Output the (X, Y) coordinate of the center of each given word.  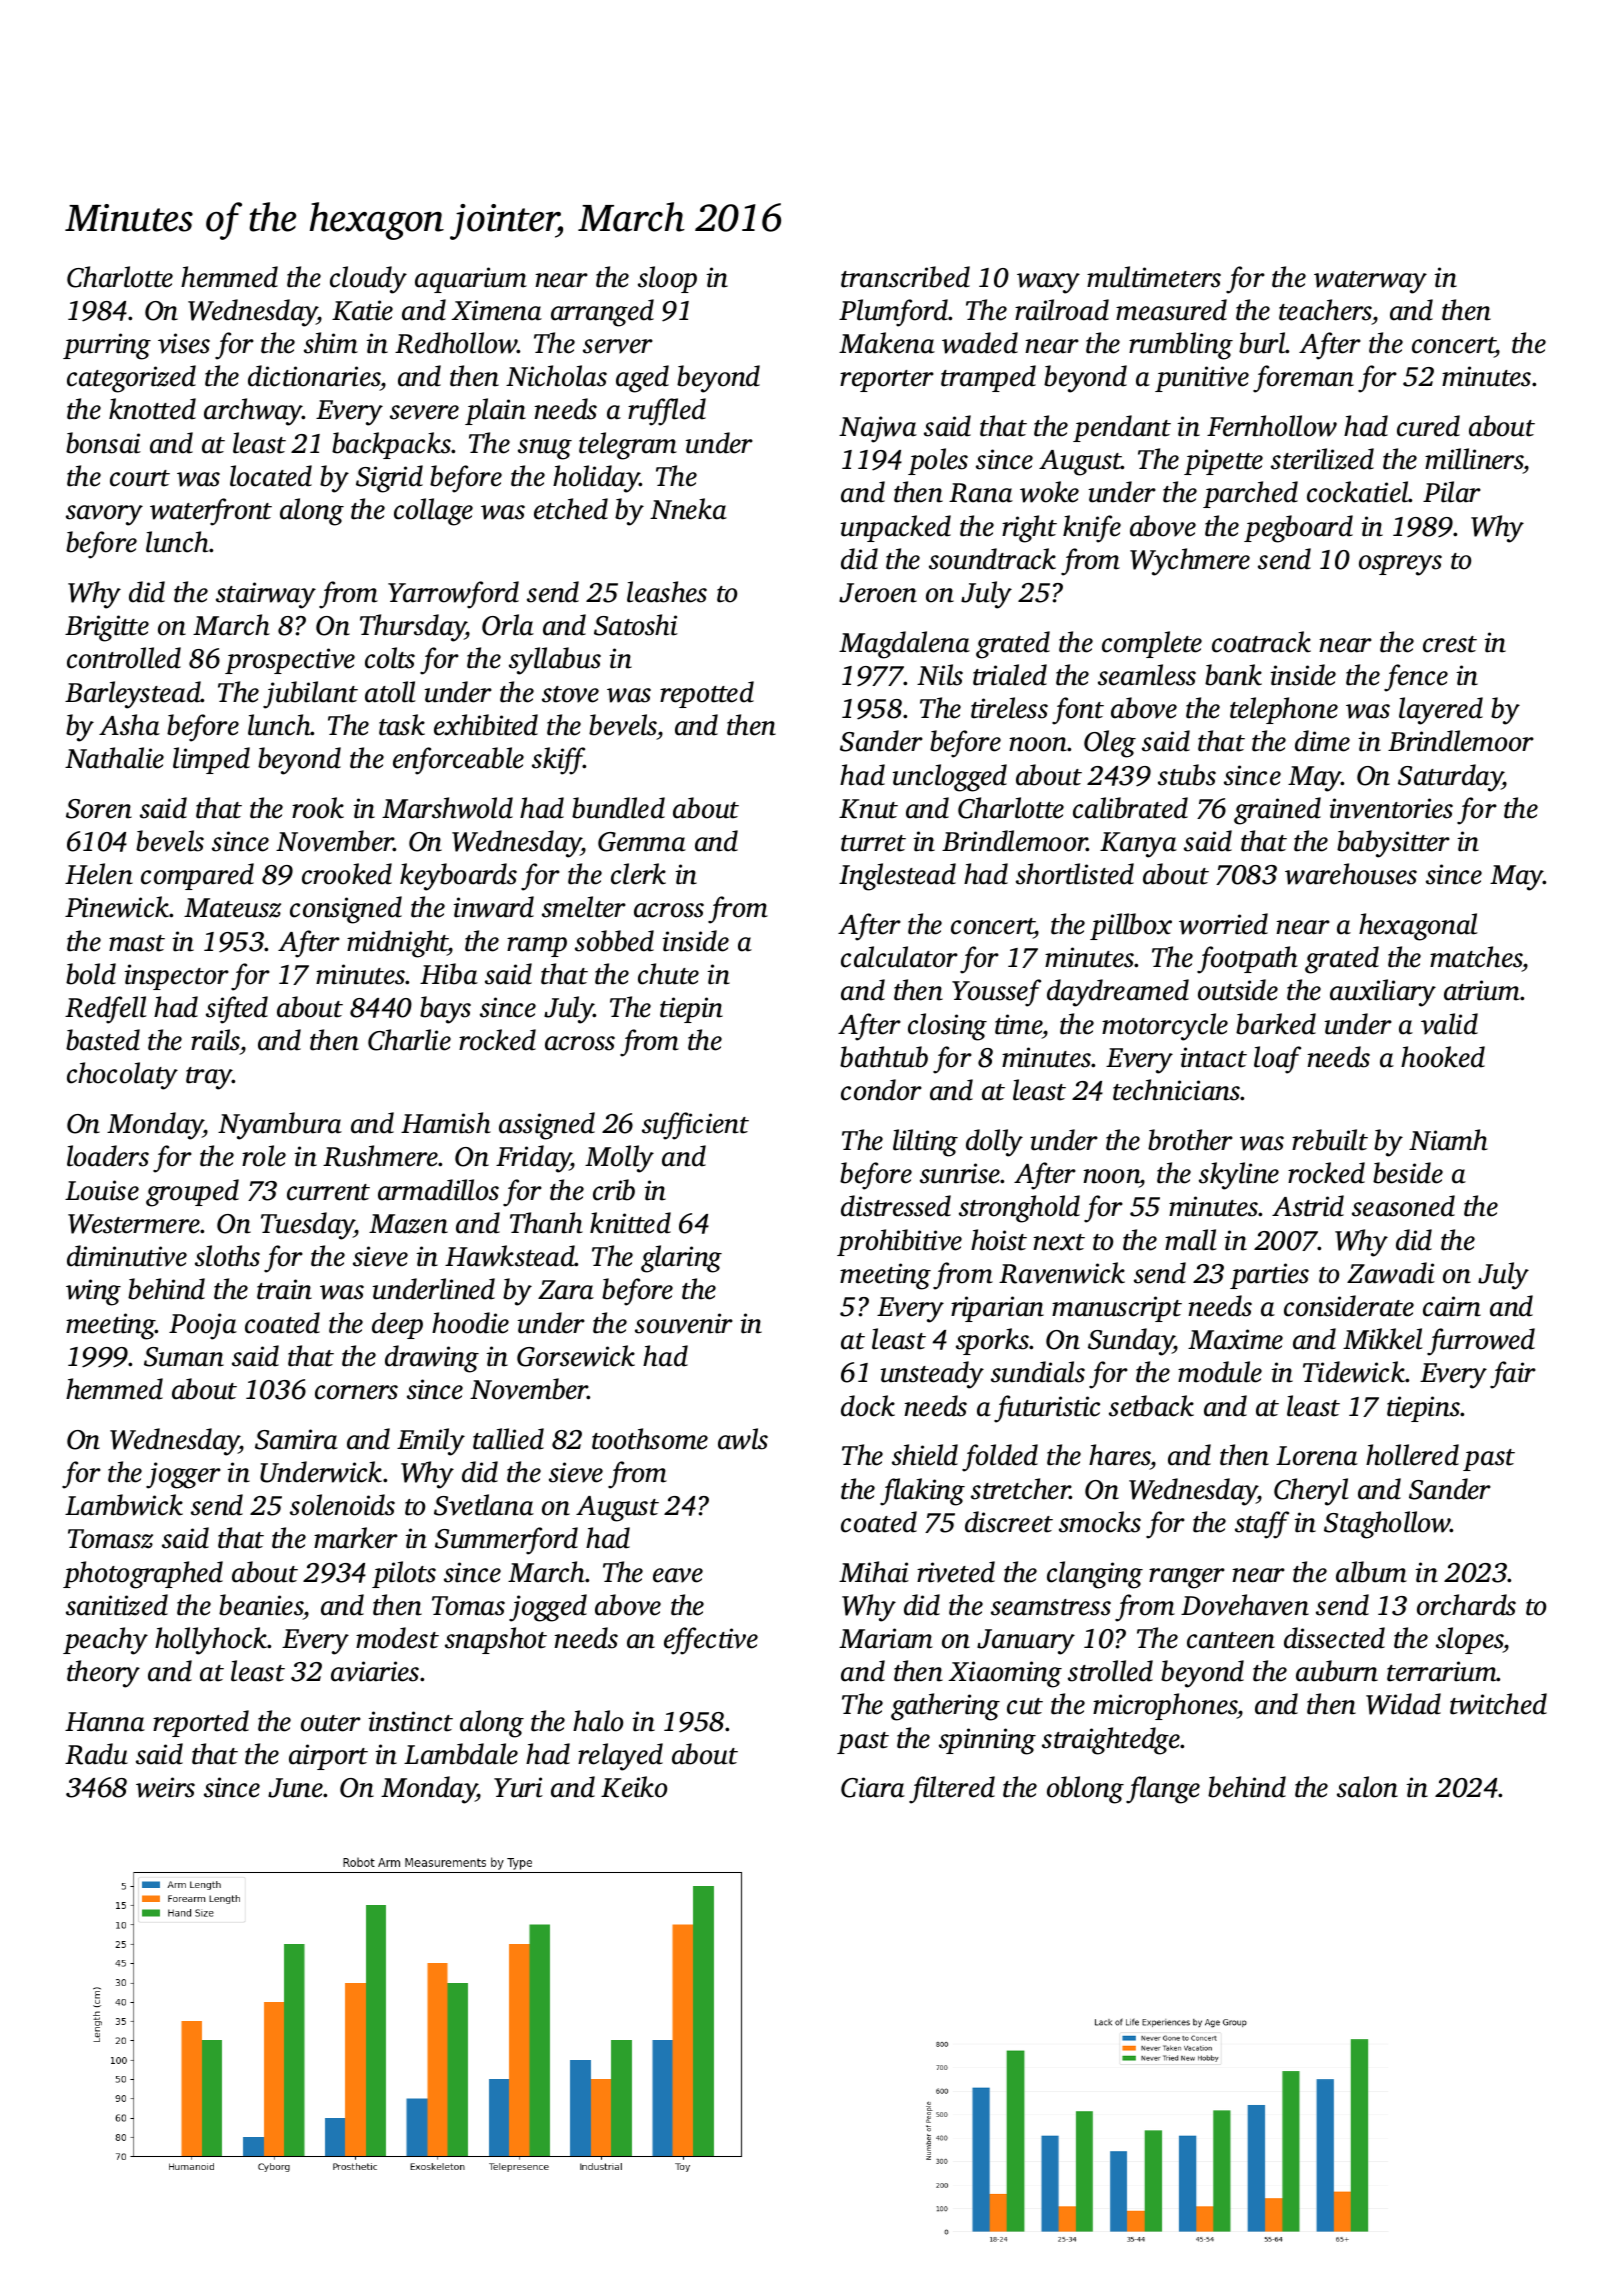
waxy (1048, 283)
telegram (628, 446)
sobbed (614, 941)
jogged (548, 1608)
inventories (1391, 808)
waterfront (211, 512)
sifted (237, 1010)
